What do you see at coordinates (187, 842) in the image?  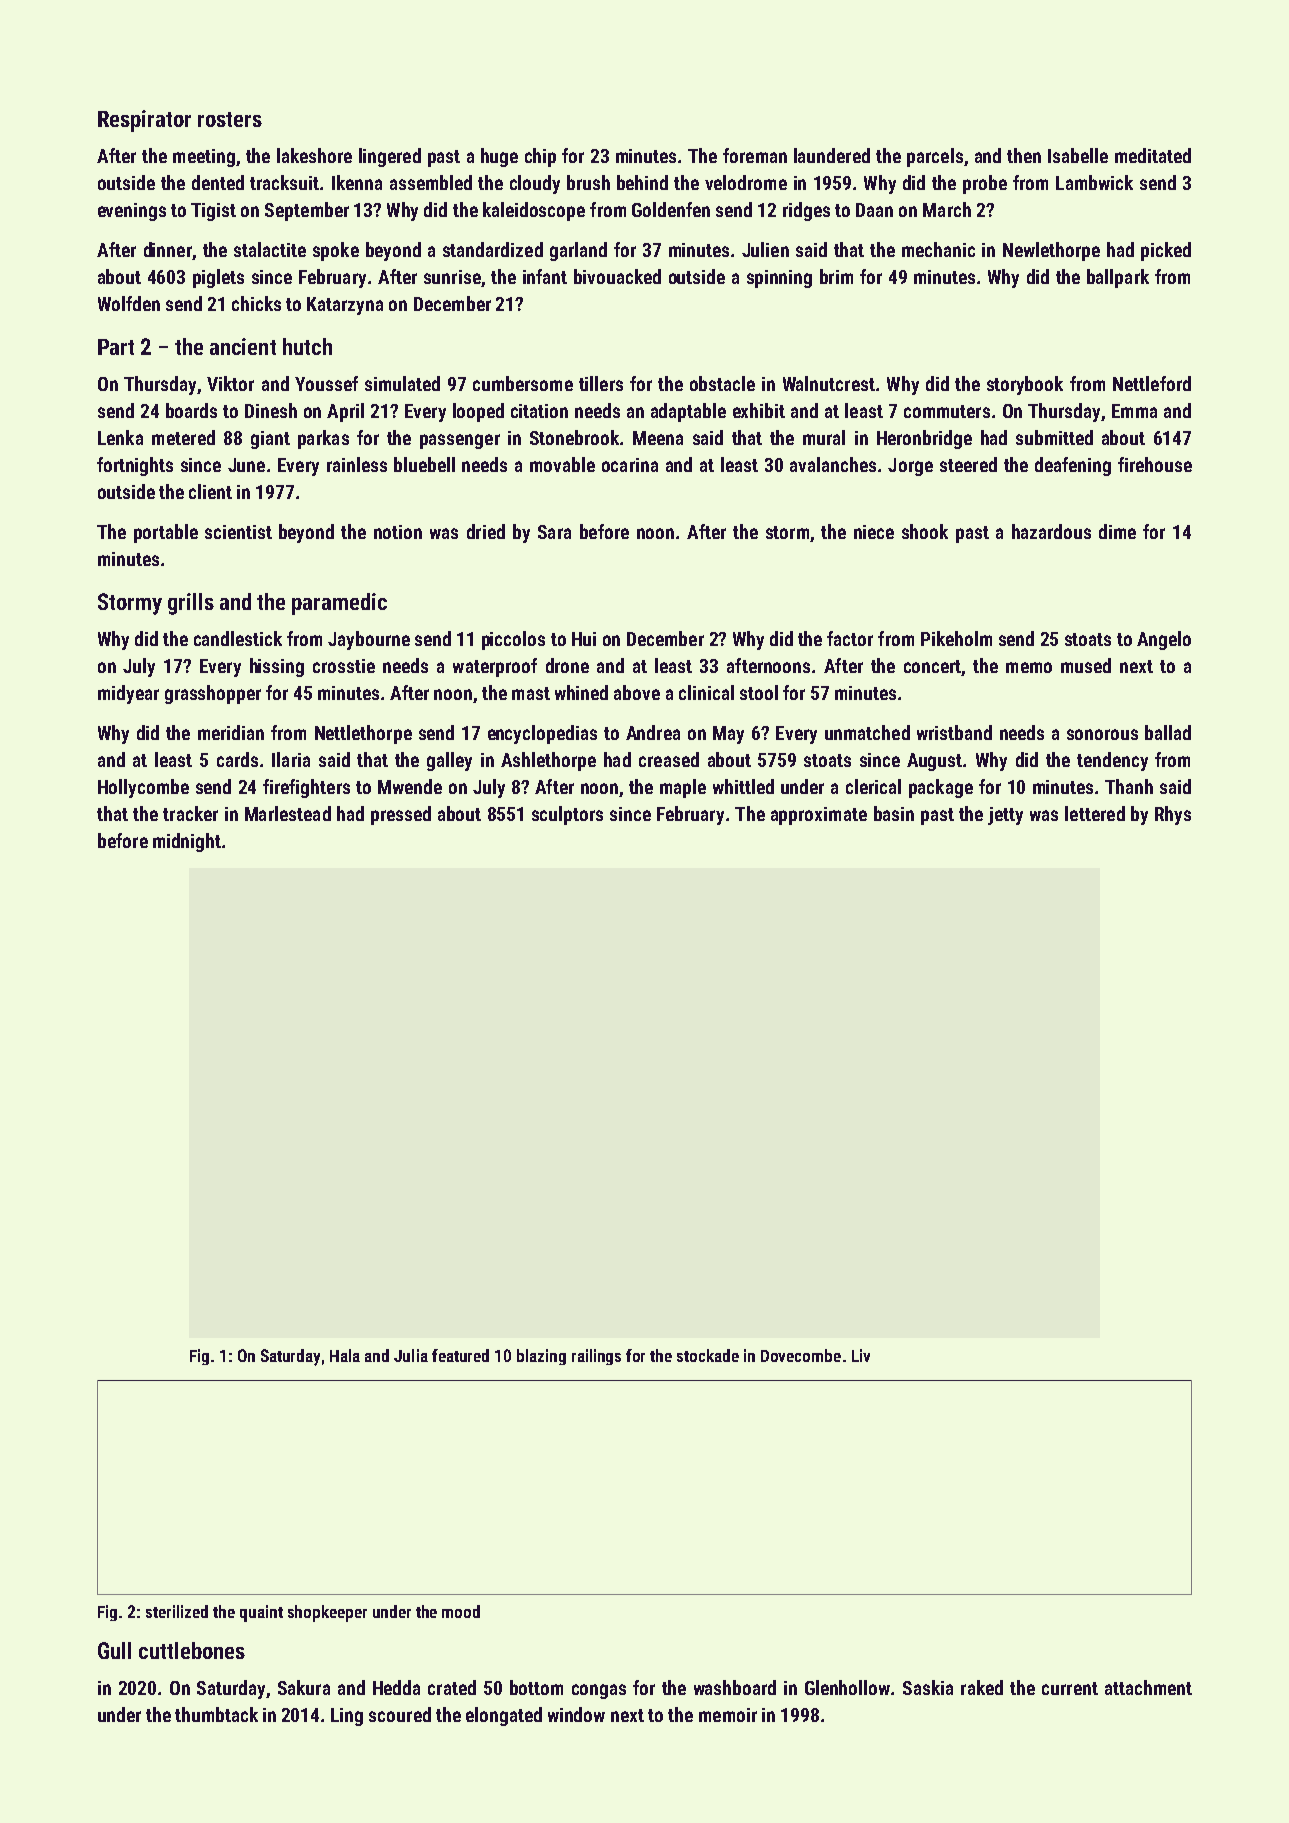 I see `midnight` at bounding box center [187, 842].
